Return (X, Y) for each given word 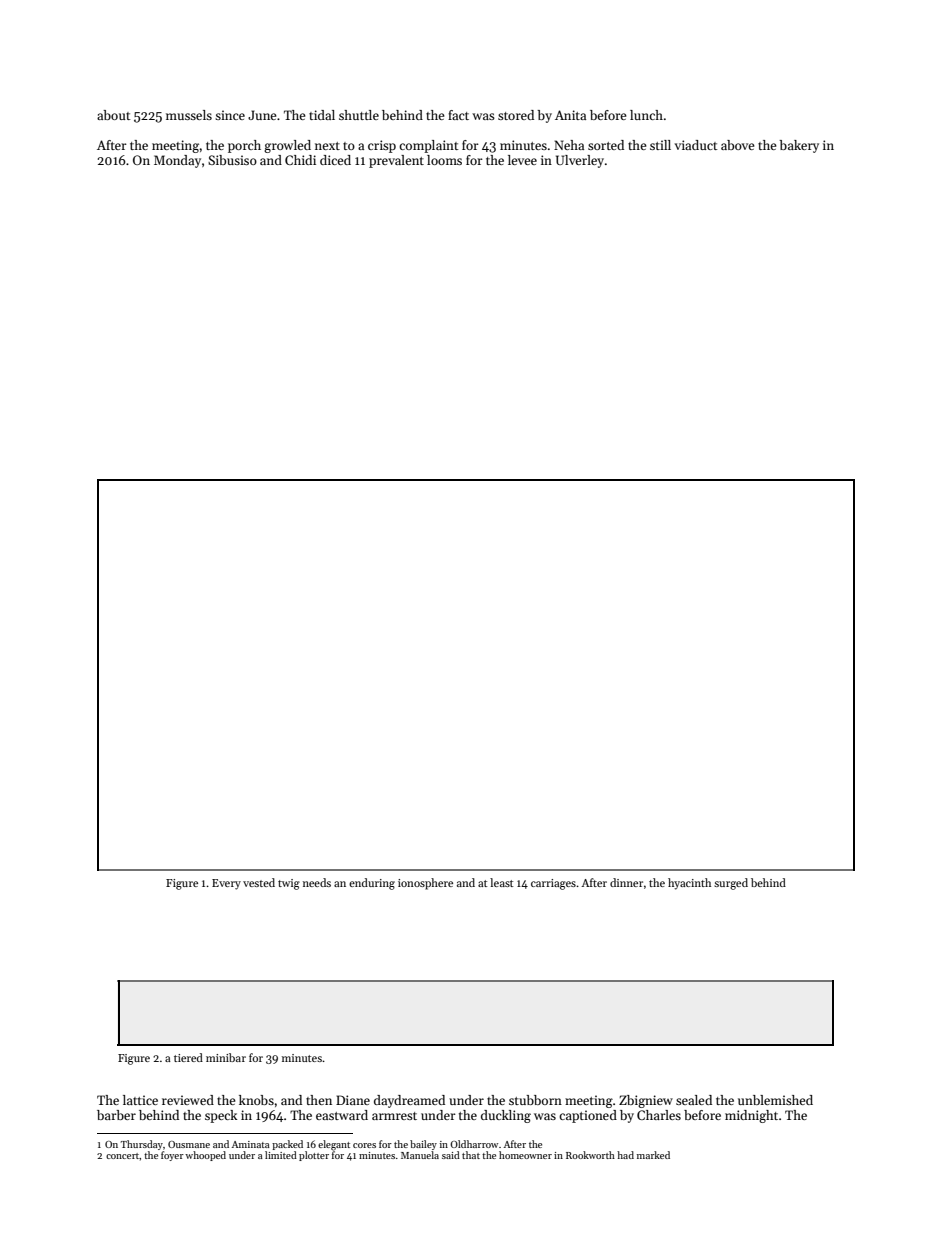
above (738, 145)
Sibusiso (232, 160)
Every (226, 884)
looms (444, 160)
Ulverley (580, 161)
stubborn (535, 1100)
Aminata (251, 1144)
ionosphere (425, 884)
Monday (177, 161)
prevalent (396, 161)
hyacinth (689, 884)
